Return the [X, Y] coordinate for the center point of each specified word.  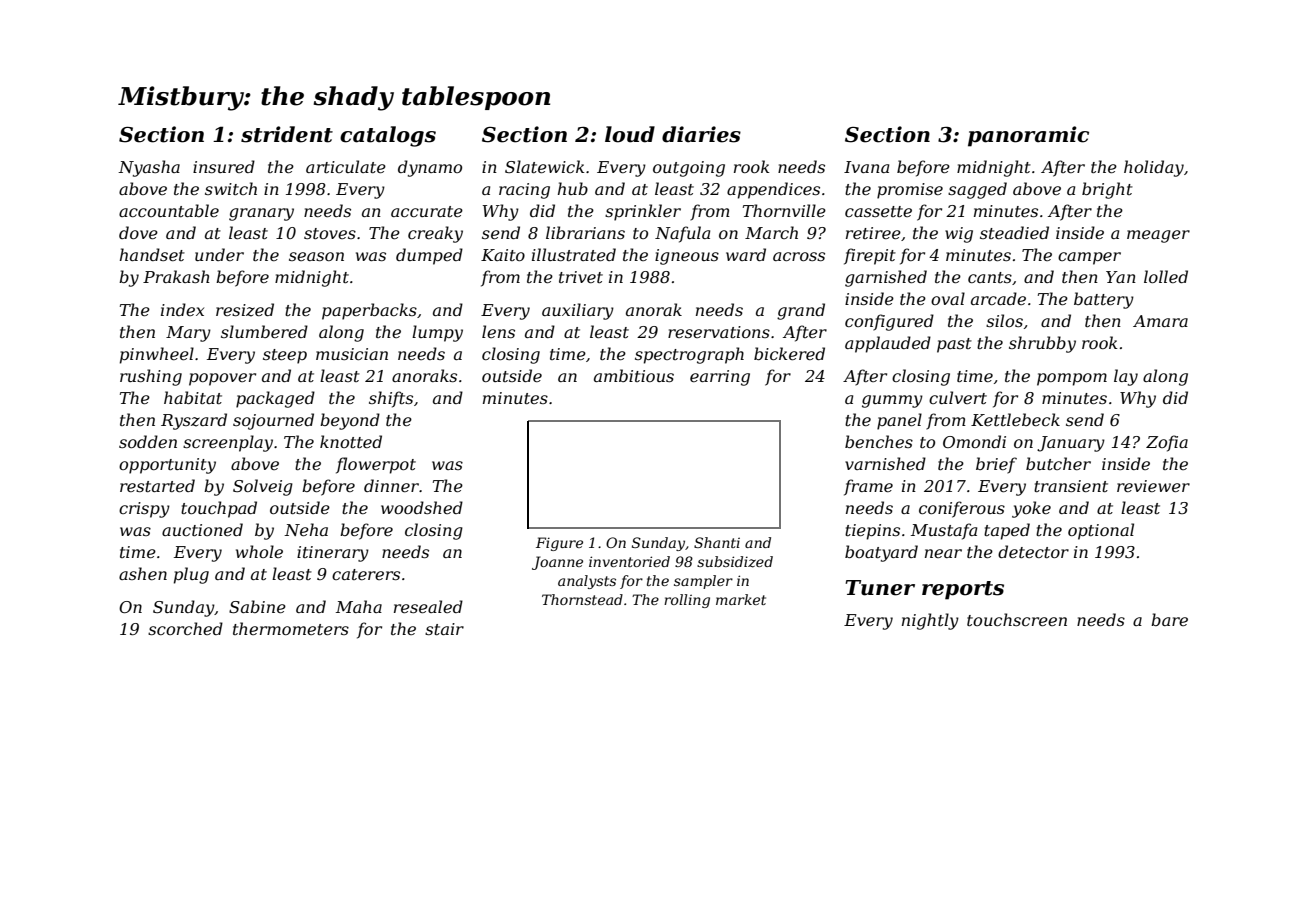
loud [630, 134]
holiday [1154, 168]
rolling [687, 601]
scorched [185, 628]
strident [287, 134]
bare [1169, 619]
